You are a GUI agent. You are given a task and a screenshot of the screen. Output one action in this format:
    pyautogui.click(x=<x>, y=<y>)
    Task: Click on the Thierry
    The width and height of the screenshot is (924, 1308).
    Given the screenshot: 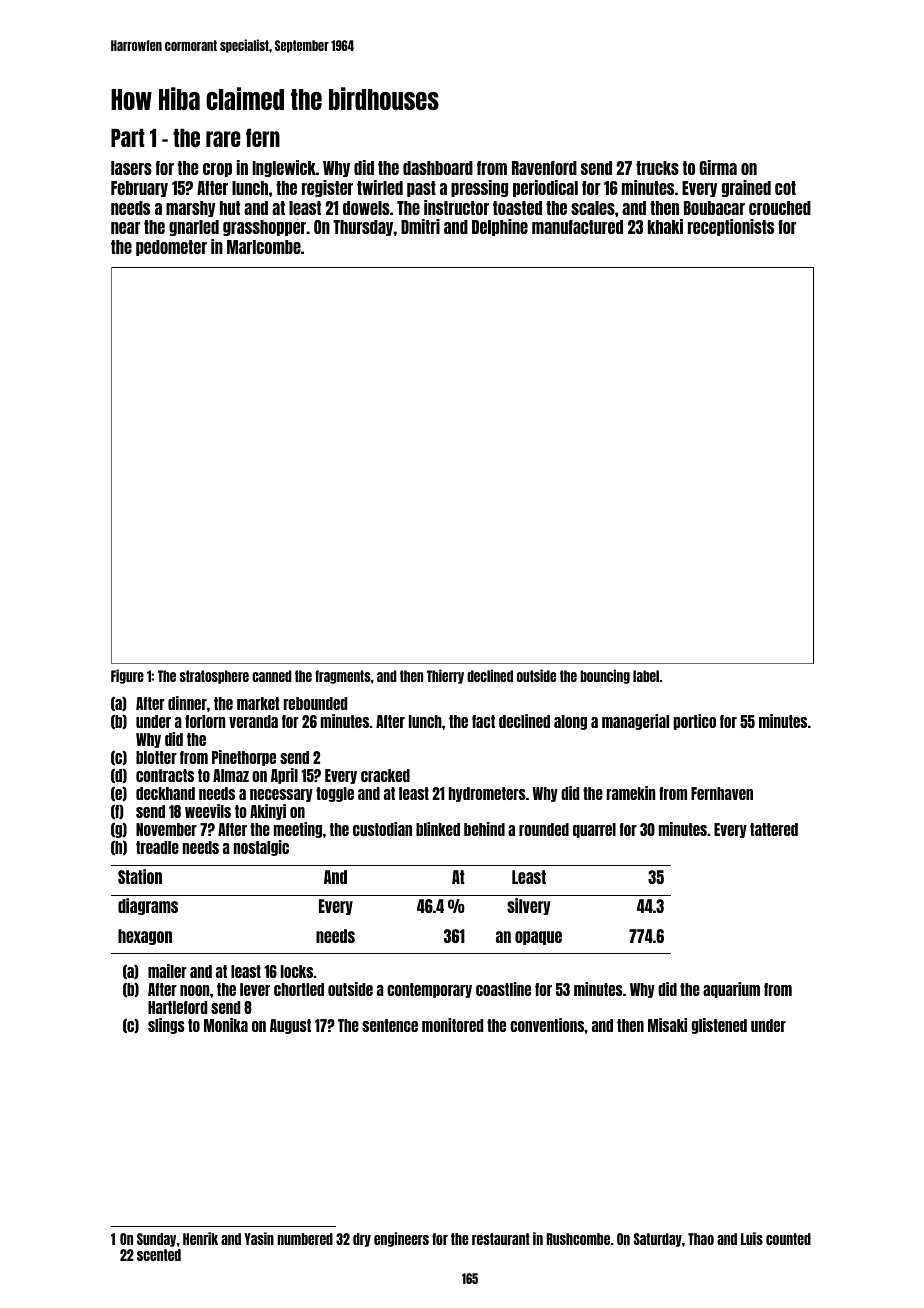 What is the action you would take?
    pyautogui.click(x=445, y=676)
